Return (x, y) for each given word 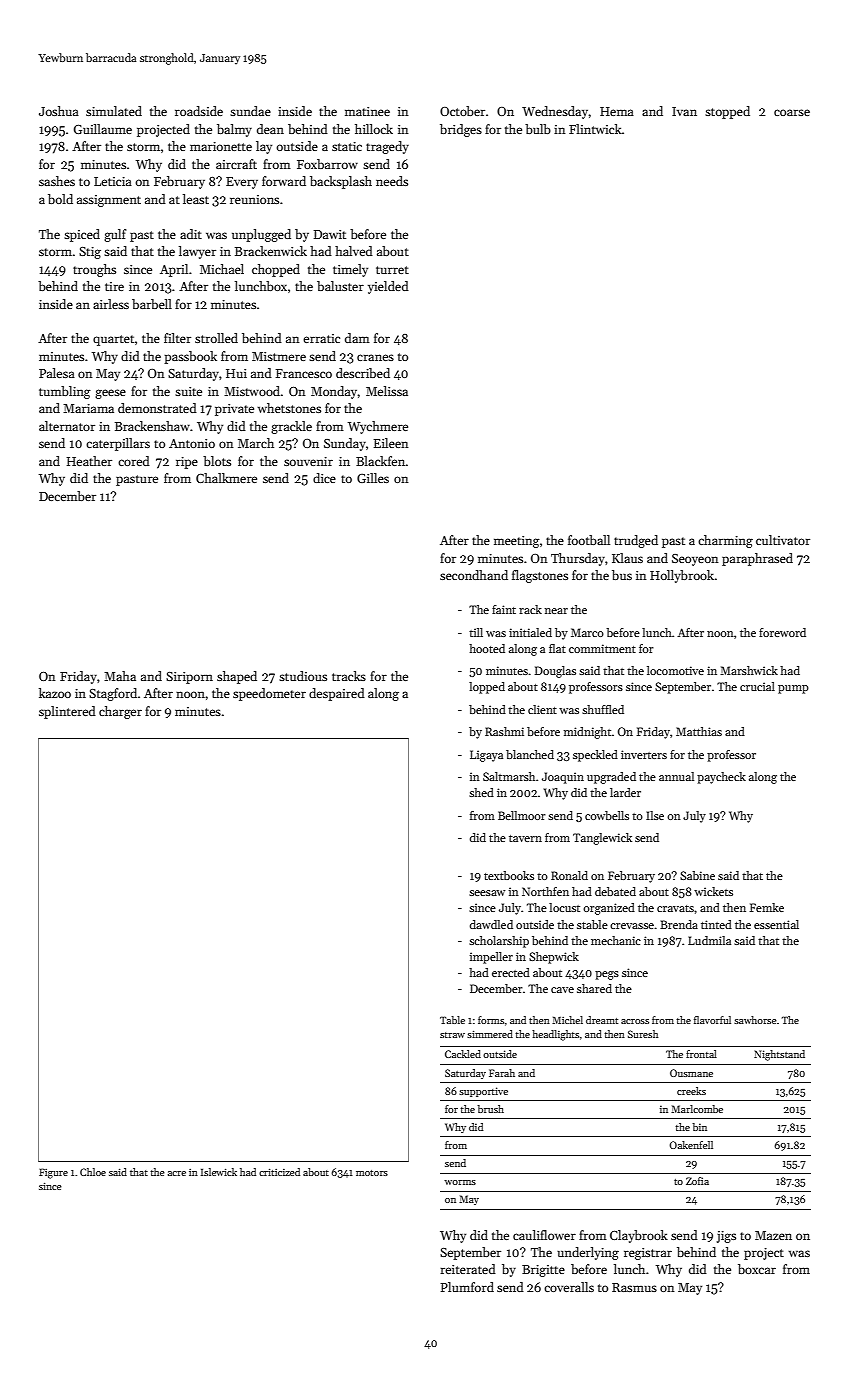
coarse (792, 112)
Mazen (773, 1235)
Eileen (391, 443)
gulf (115, 235)
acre (177, 1173)
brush (490, 1109)
